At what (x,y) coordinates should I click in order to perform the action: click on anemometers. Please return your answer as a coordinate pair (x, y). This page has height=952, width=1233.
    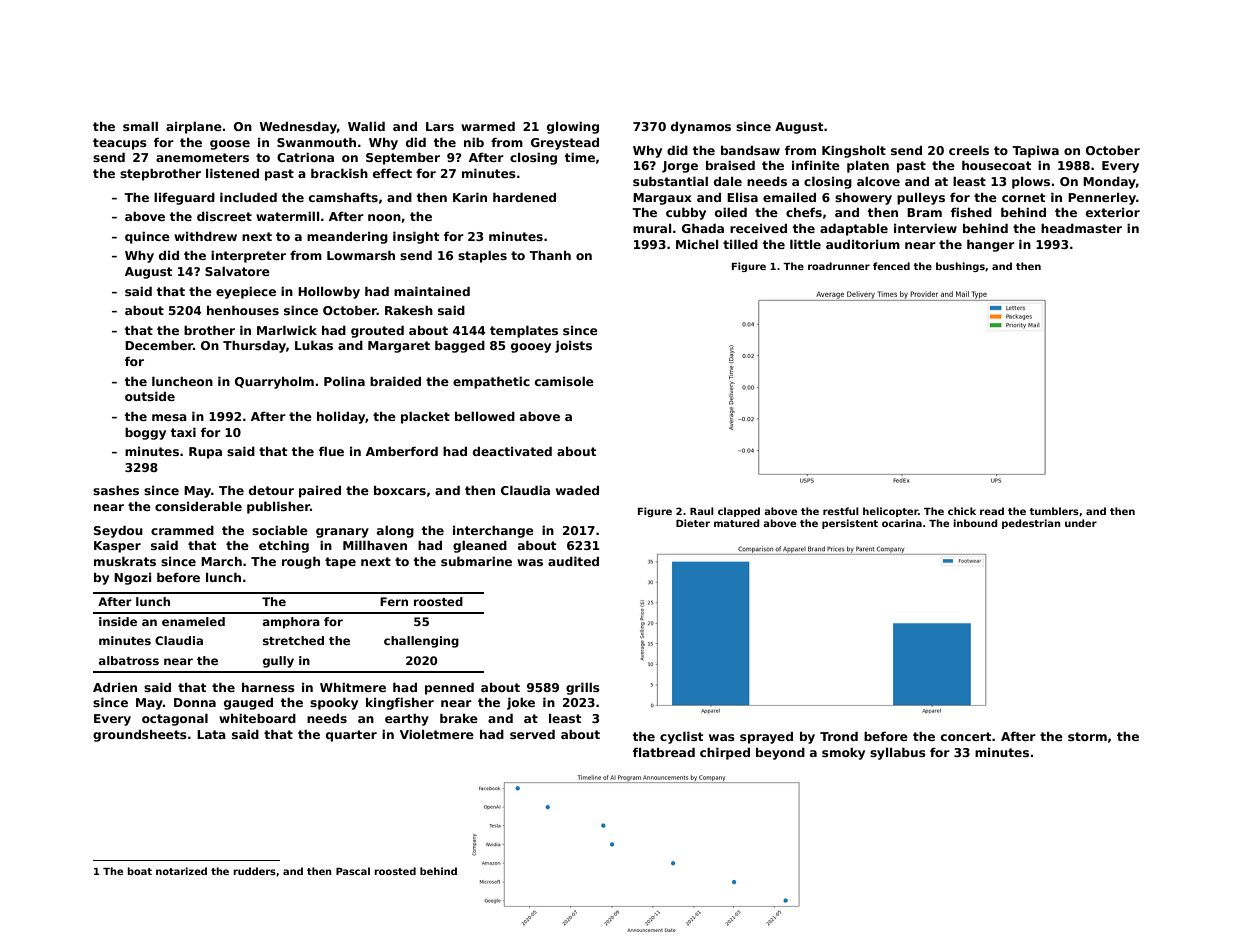
    Looking at the image, I should click on (202, 157).
